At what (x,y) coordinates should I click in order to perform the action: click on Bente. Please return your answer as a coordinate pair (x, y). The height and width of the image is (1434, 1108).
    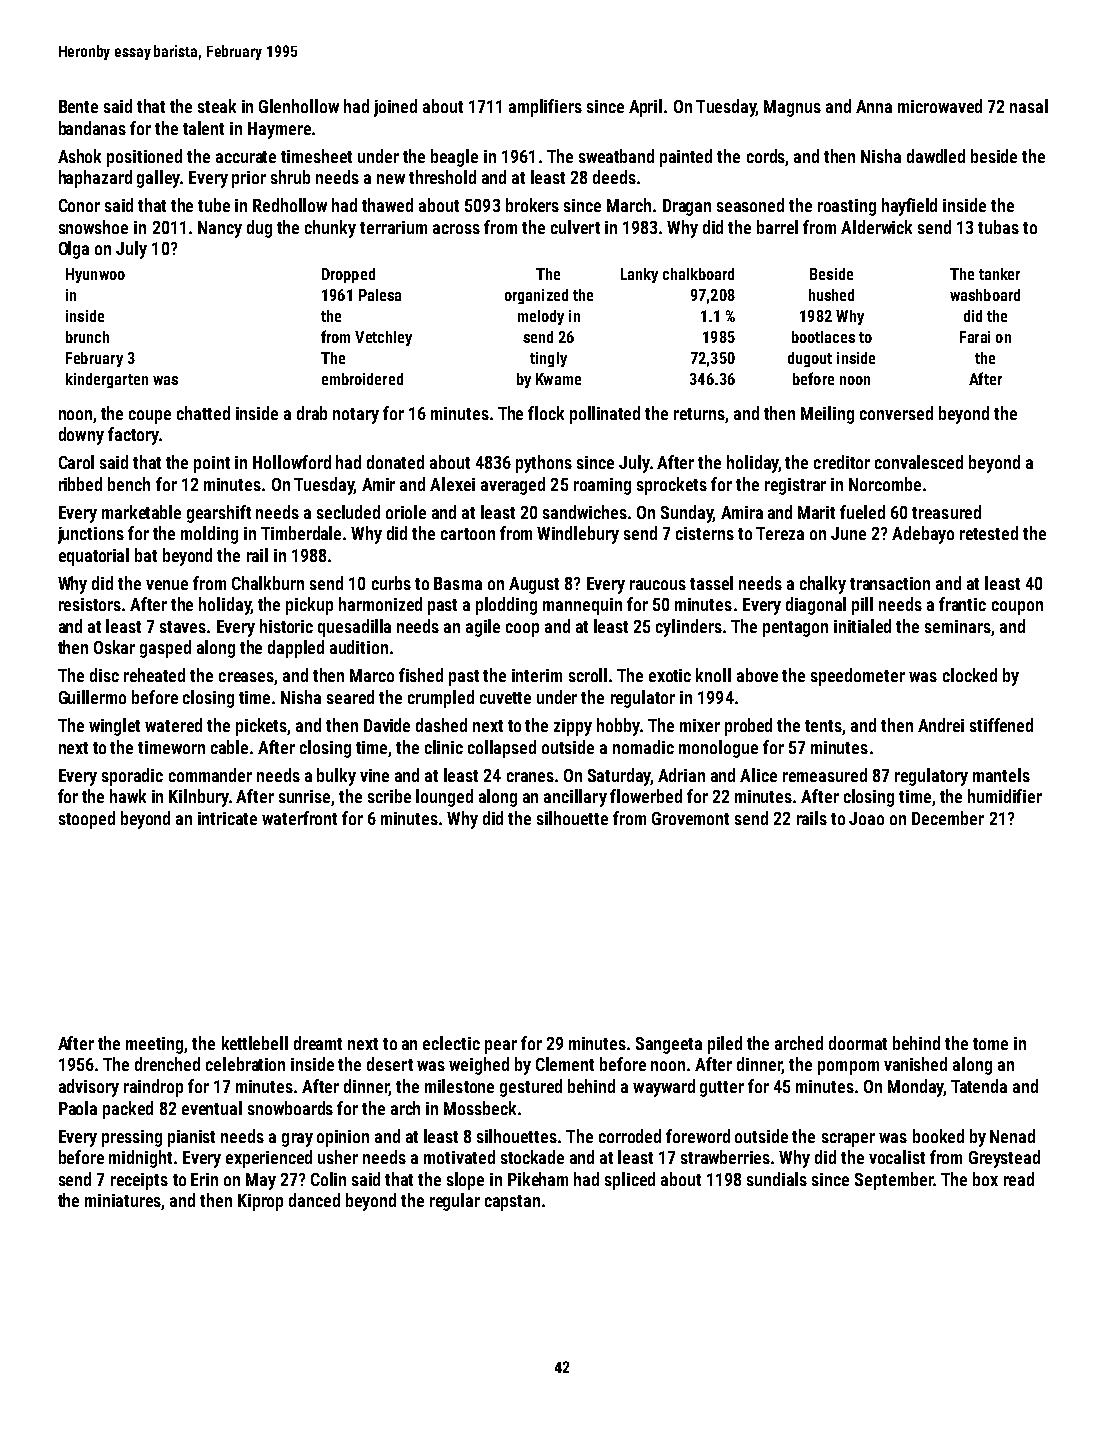
    Looking at the image, I should click on (78, 106).
